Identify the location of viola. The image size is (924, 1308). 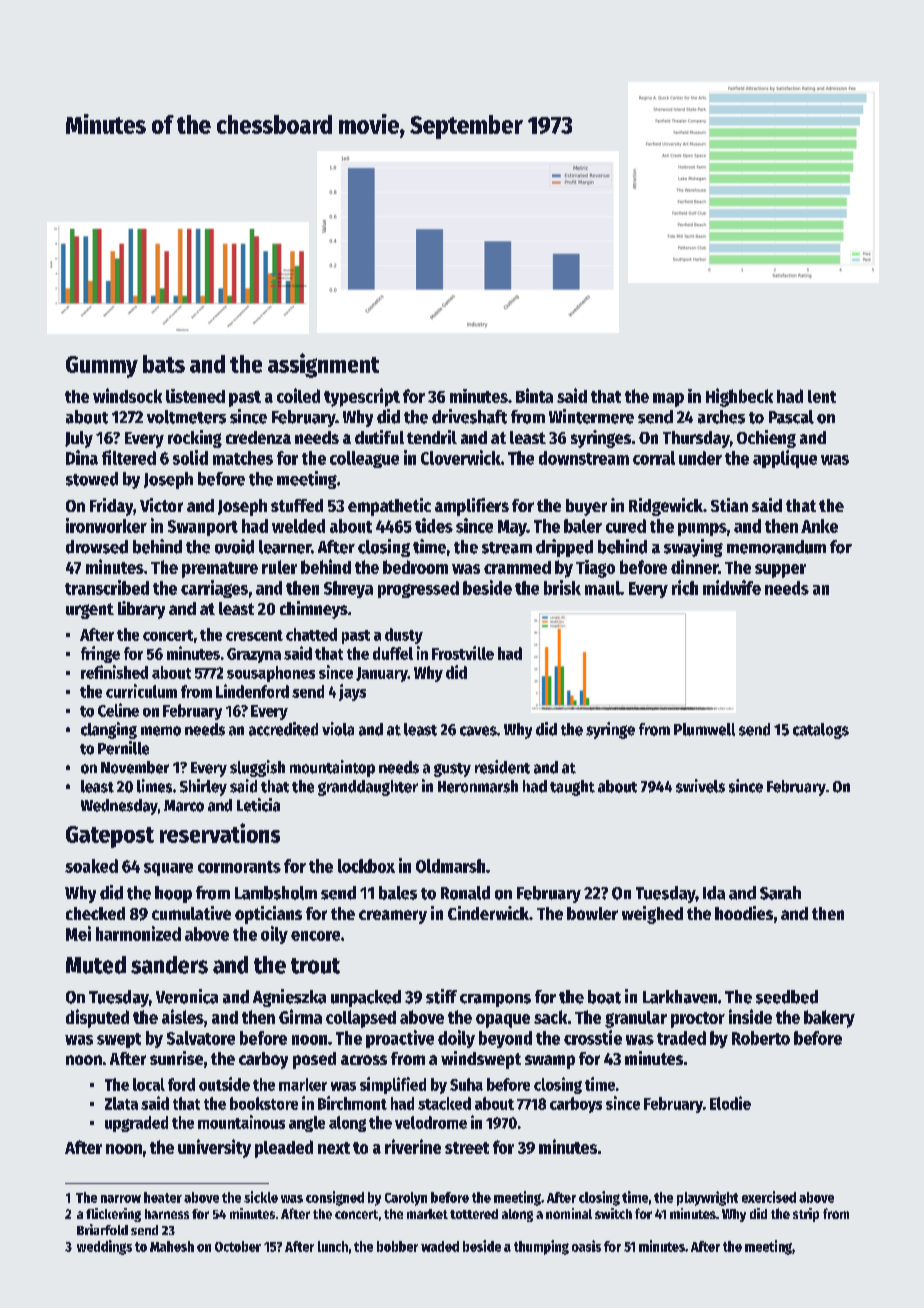
(338, 729).
